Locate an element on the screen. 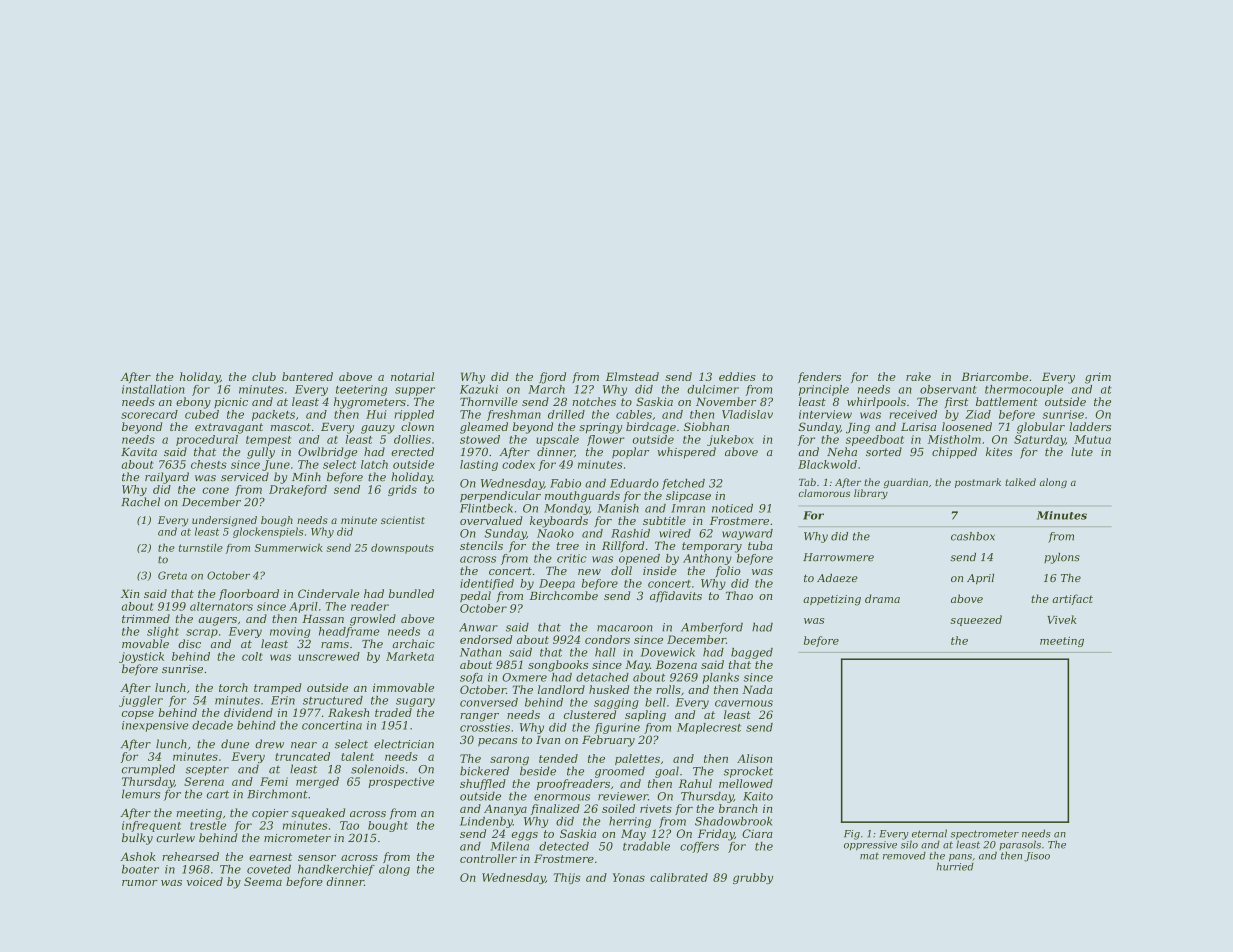  prospective is located at coordinates (401, 782).
